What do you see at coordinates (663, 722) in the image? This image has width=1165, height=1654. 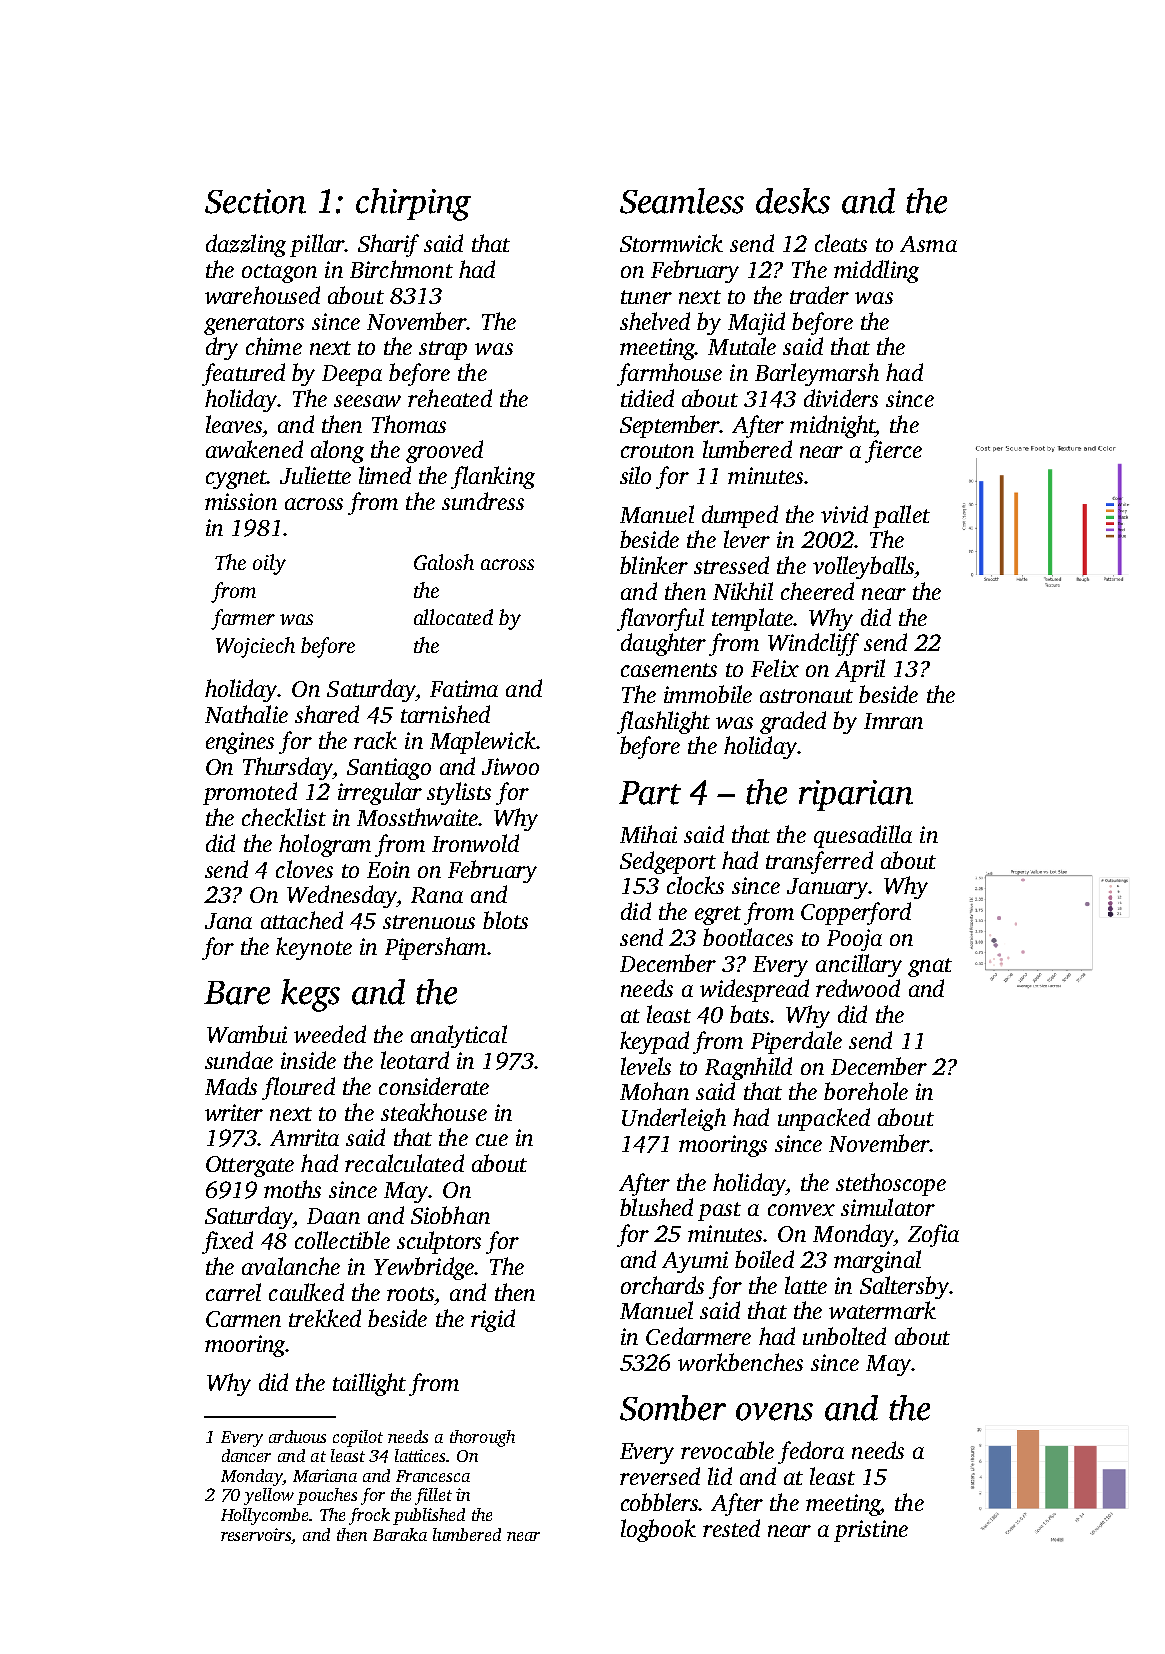 I see `flashlight` at bounding box center [663, 722].
